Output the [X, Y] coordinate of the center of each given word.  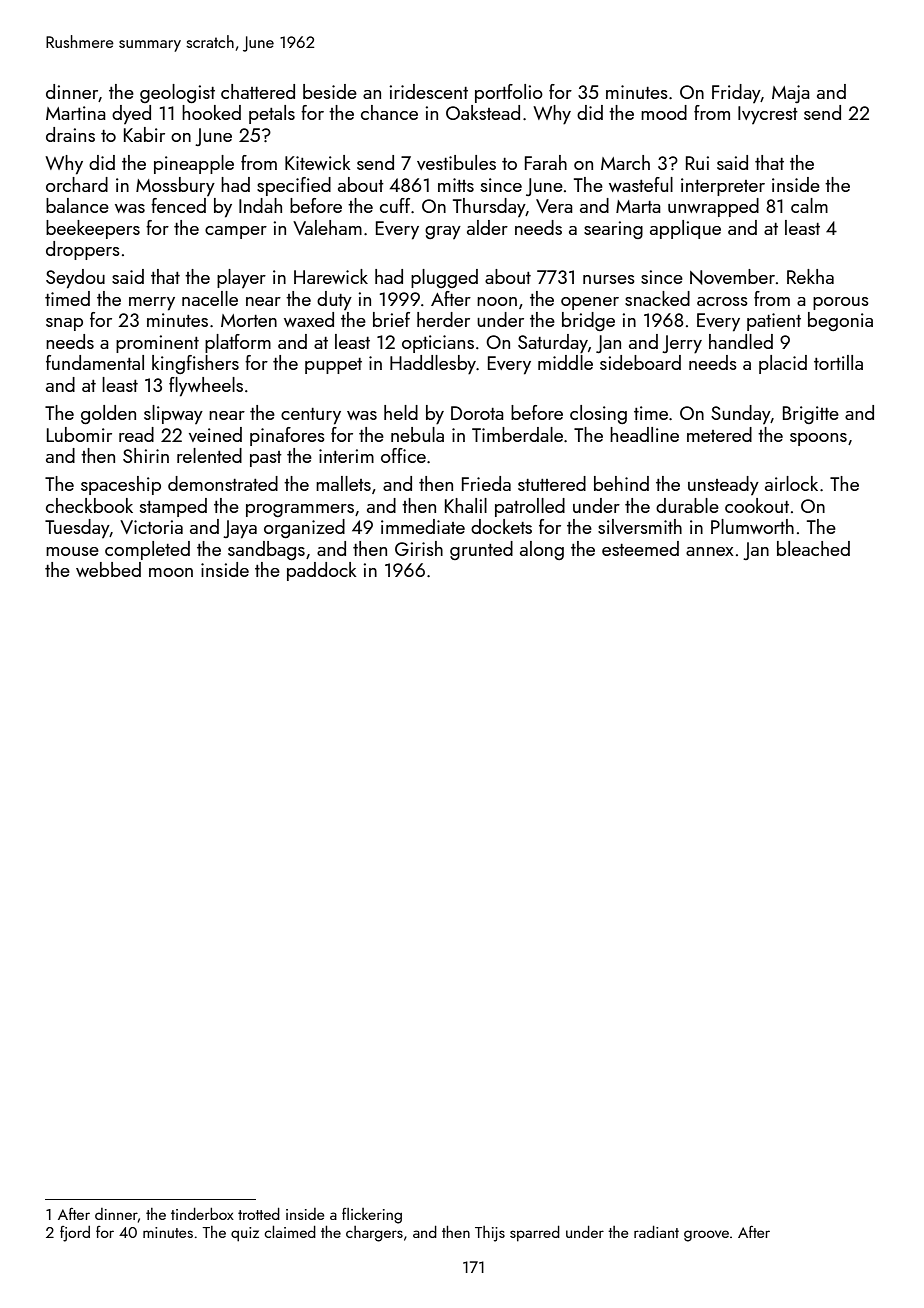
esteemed [640, 548]
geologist [177, 93]
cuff [395, 205]
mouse [72, 551]
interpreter [723, 187]
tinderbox [202, 1214]
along [542, 550]
